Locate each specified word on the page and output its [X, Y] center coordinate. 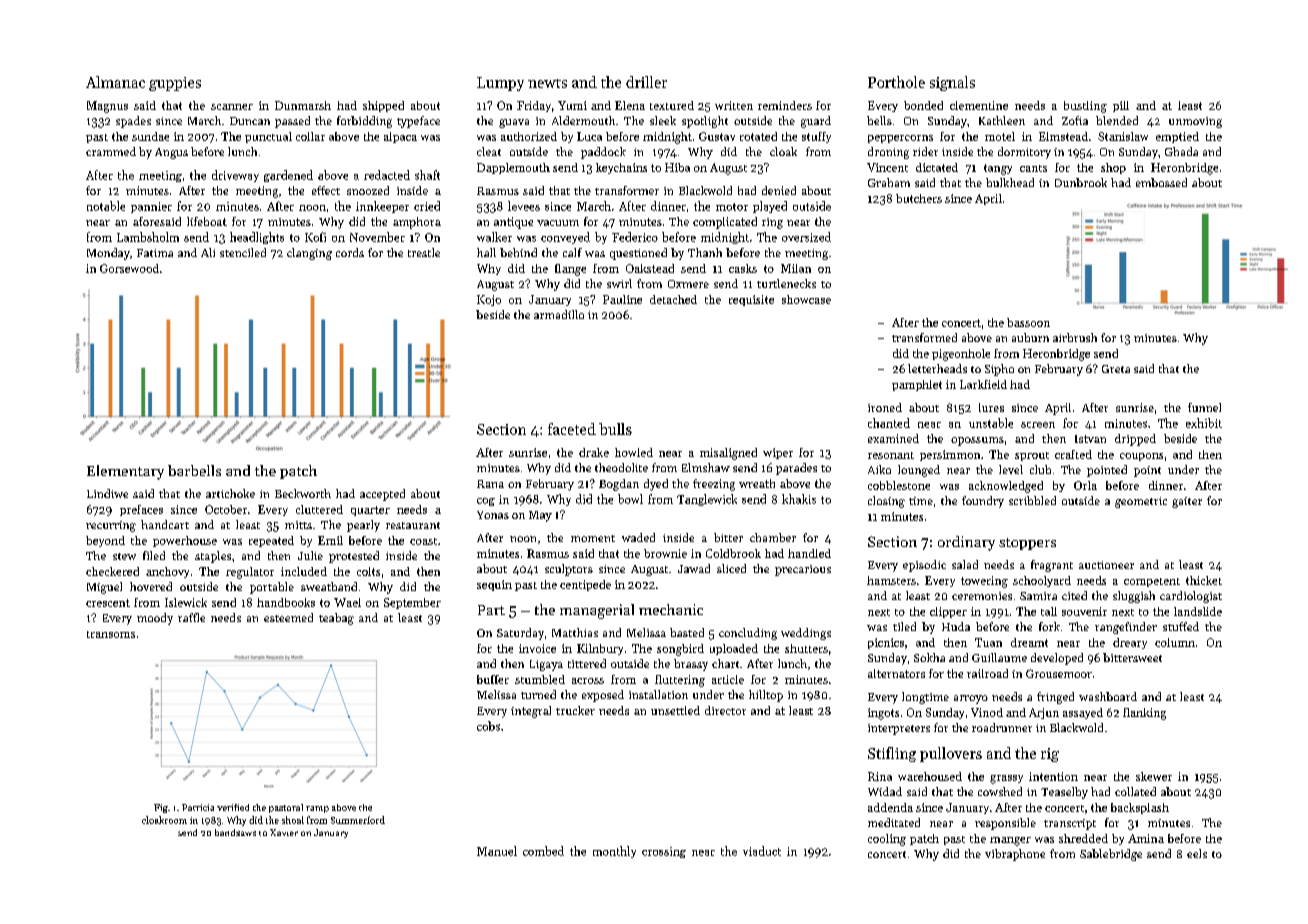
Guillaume [999, 657]
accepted [382, 495]
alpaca [400, 137]
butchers [919, 198]
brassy [691, 665]
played [770, 207]
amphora [417, 223]
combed [543, 851]
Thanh [705, 252]
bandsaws [235, 832]
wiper [778, 453]
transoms [111, 634]
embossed [1161, 182]
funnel [1204, 407]
